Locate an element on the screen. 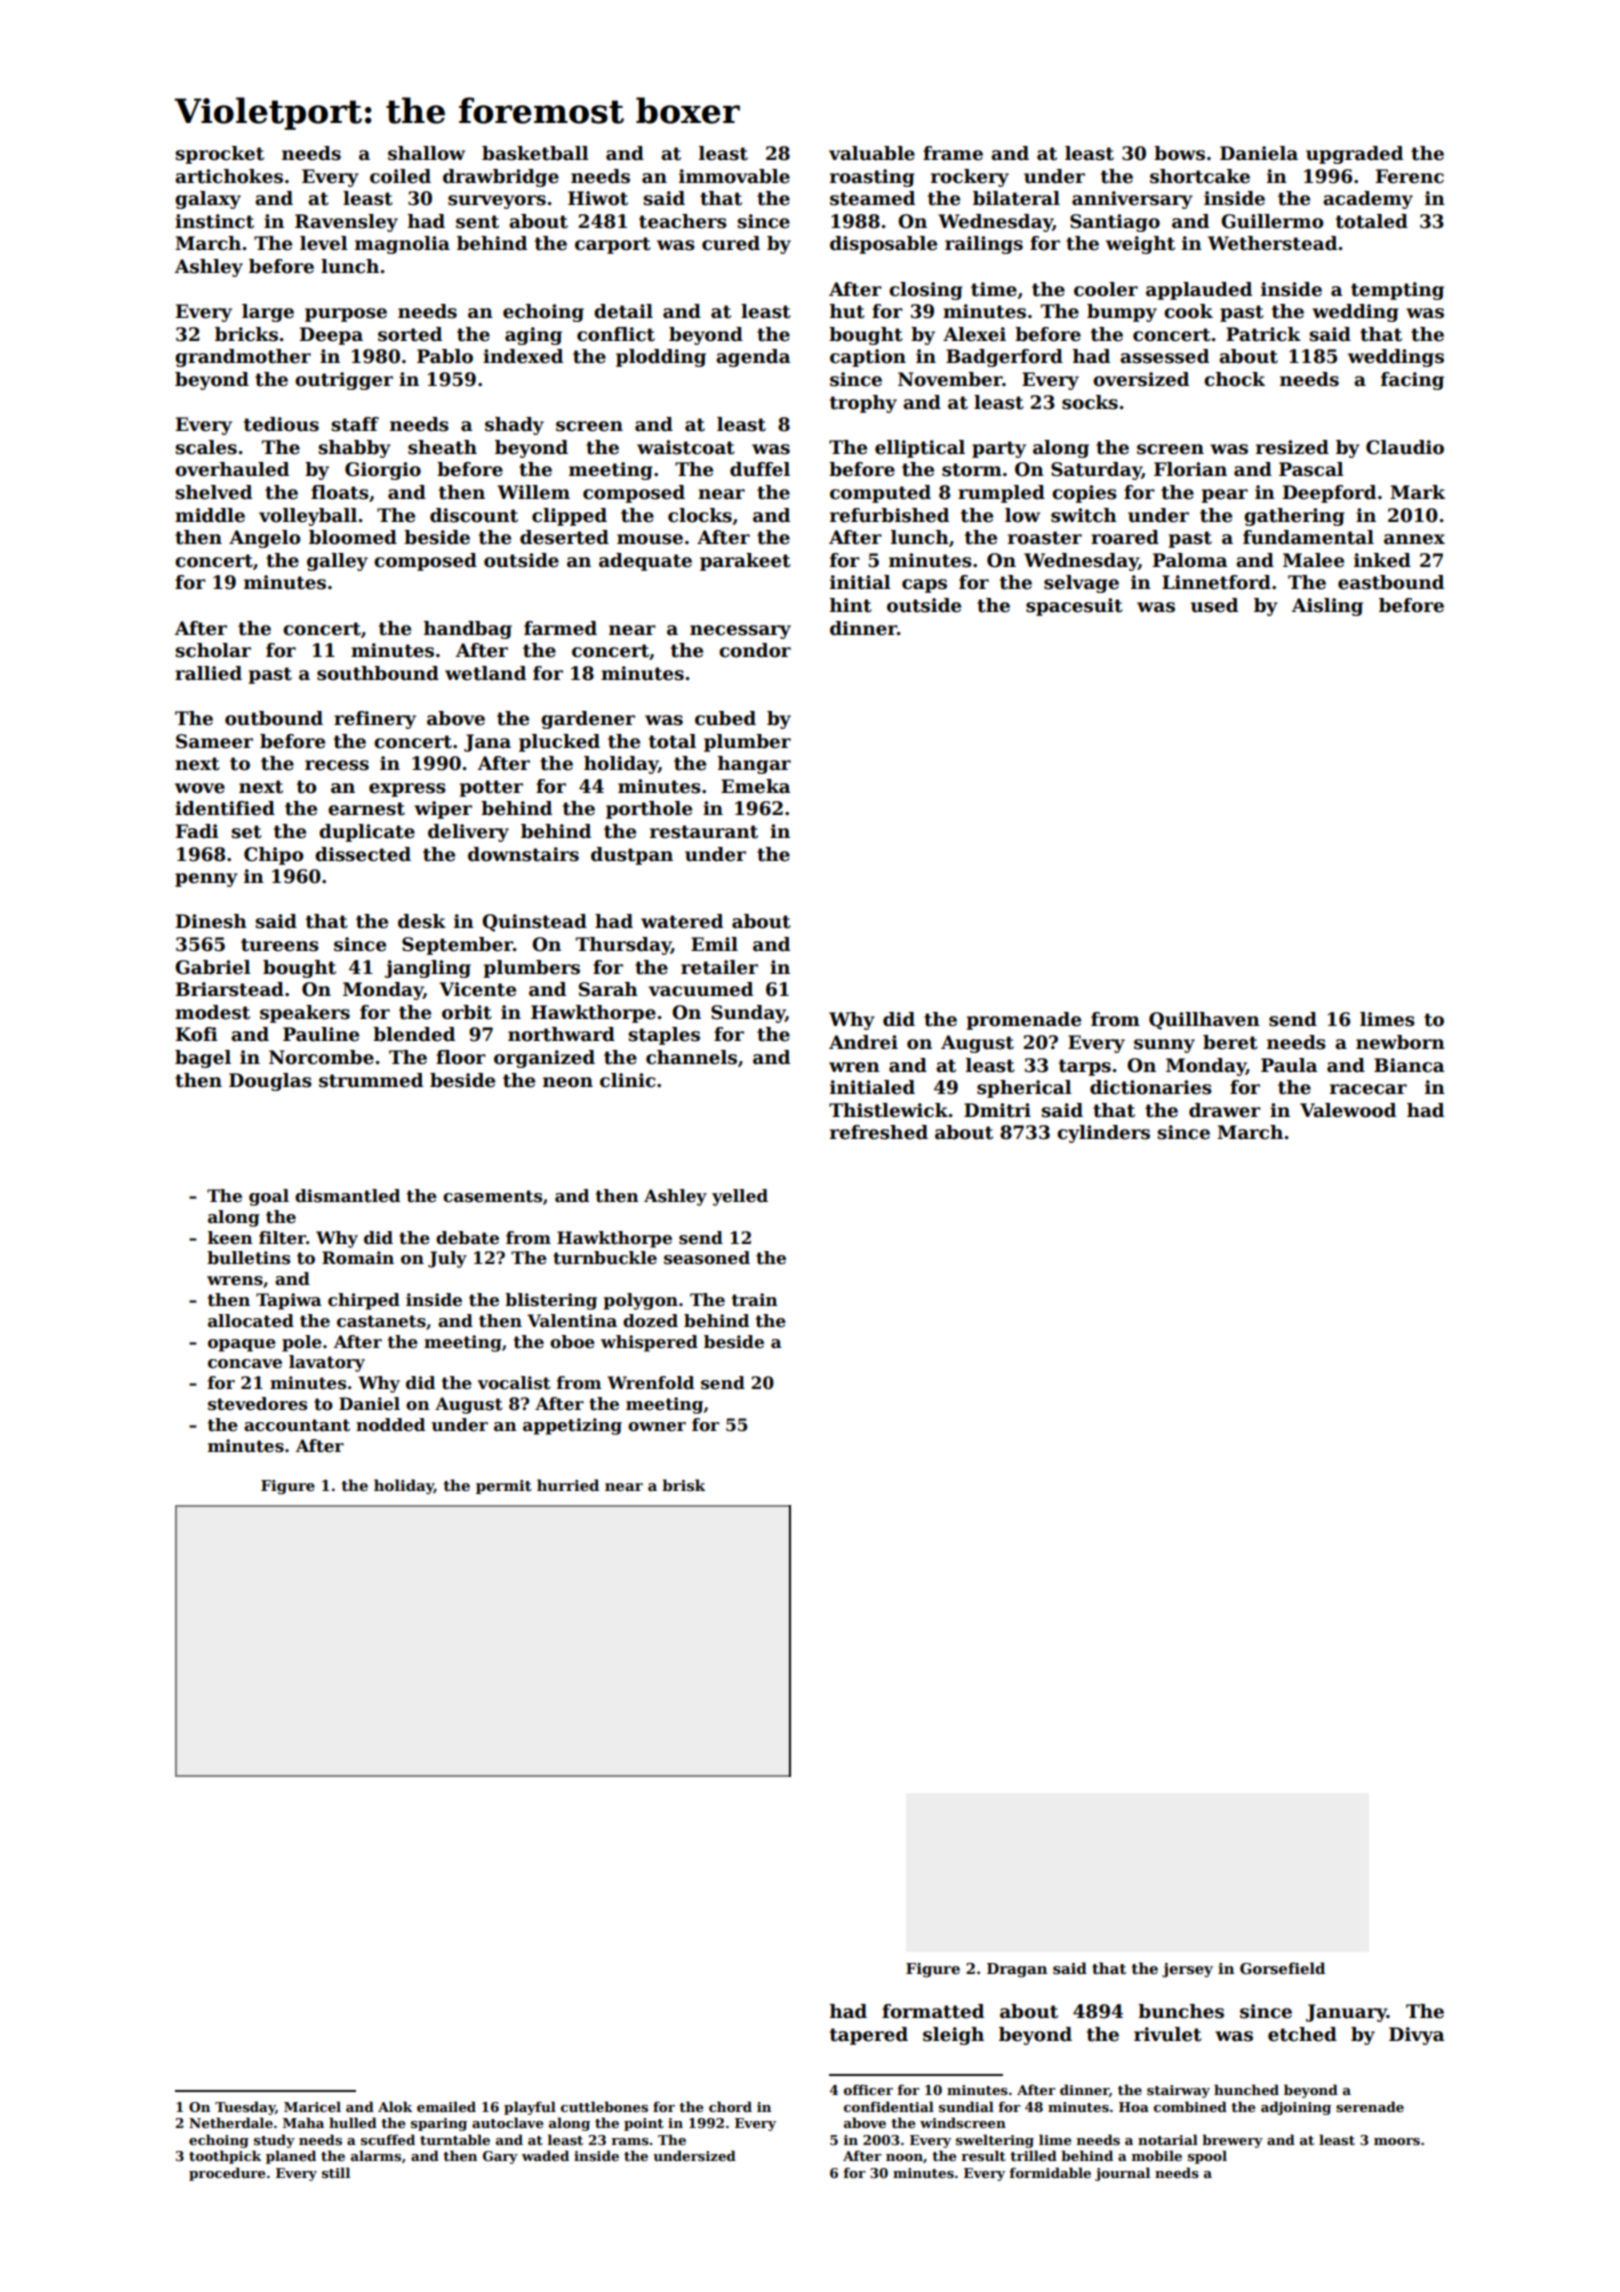 The image size is (1620, 2292). upgraded is located at coordinates (1354, 155).
